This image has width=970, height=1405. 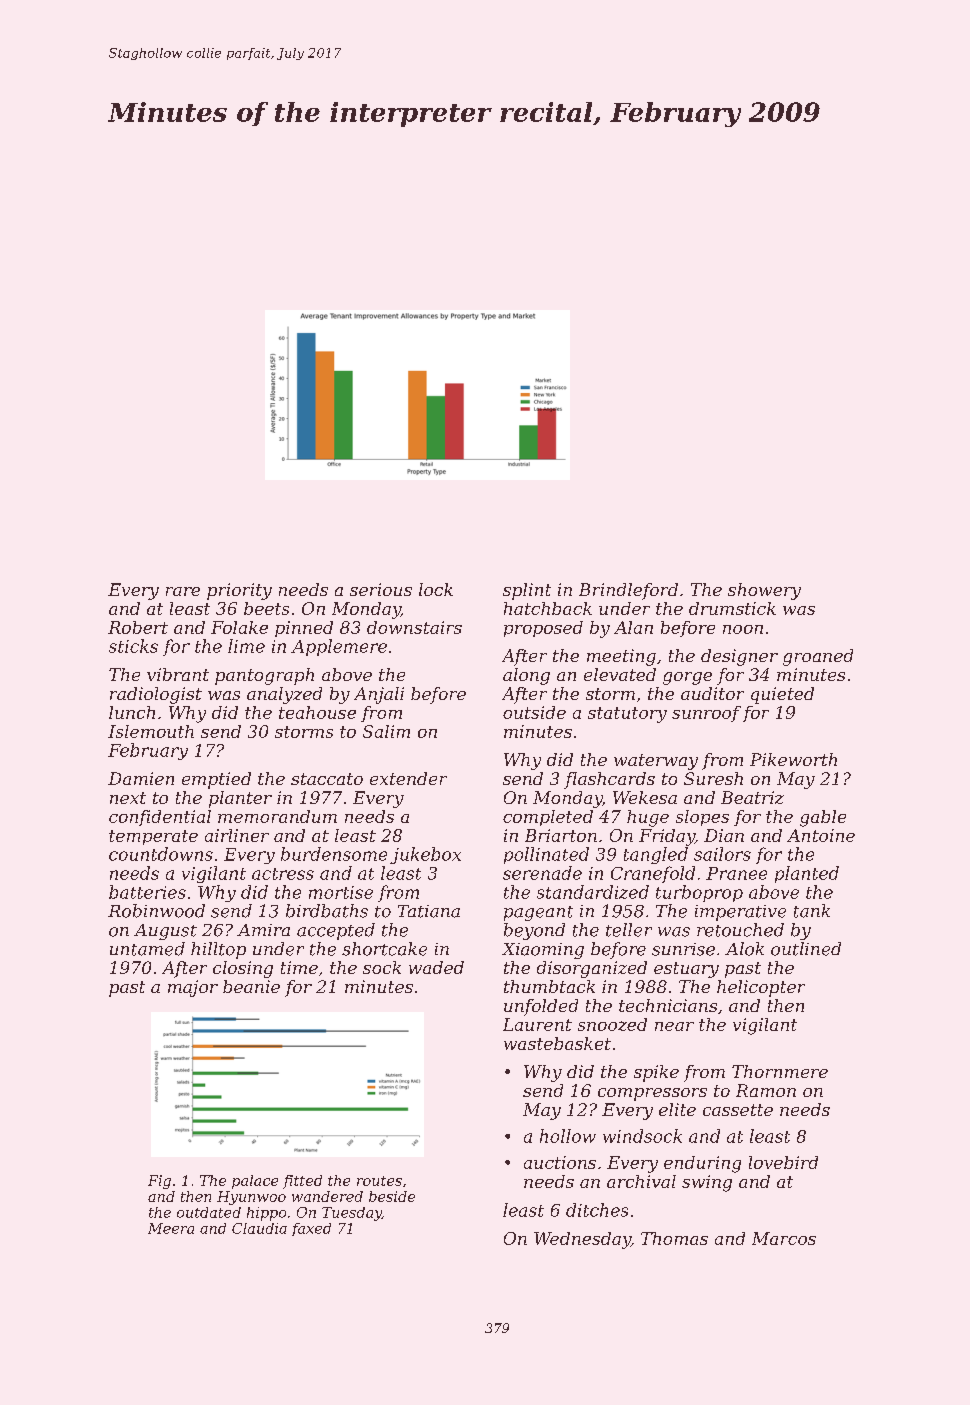 I want to click on elevated, so click(x=620, y=674).
